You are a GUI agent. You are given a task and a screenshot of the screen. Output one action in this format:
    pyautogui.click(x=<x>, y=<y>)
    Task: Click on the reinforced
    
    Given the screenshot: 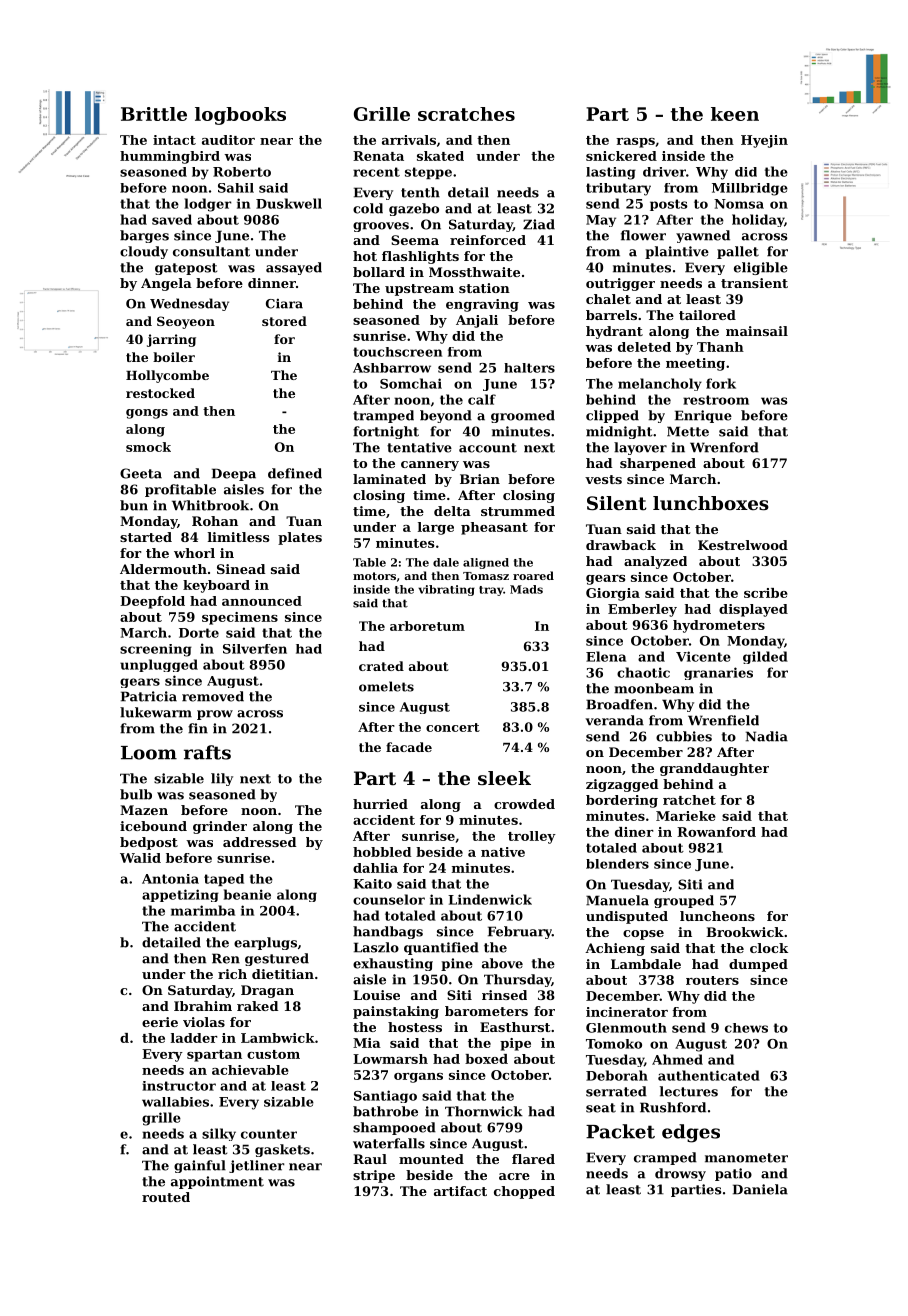 What is the action you would take?
    pyautogui.click(x=488, y=240)
